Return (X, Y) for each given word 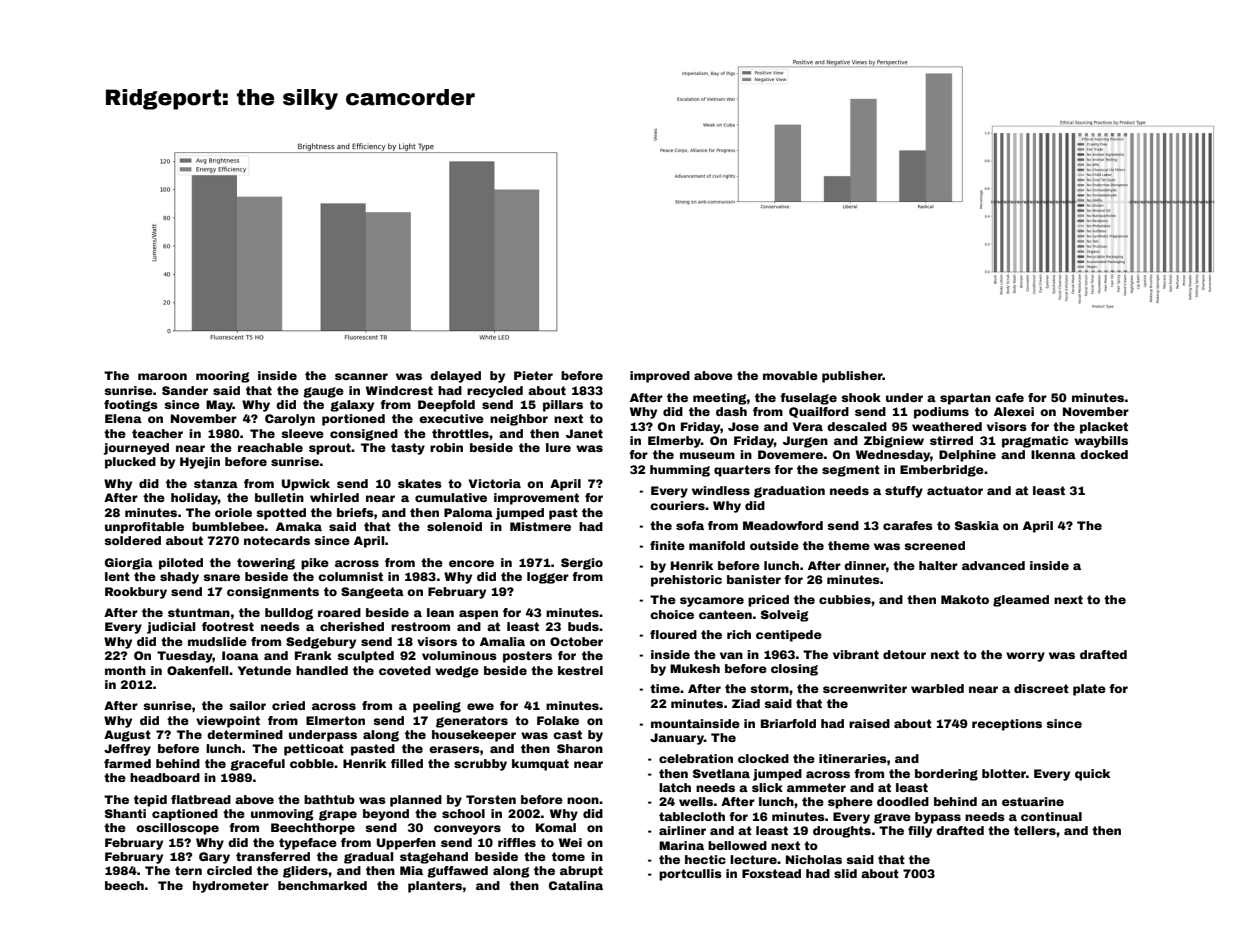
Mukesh (695, 668)
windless (721, 490)
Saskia (977, 525)
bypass (938, 818)
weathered (947, 426)
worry (1025, 657)
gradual (368, 858)
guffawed (458, 872)
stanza (216, 483)
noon (583, 800)
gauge (324, 392)
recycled (495, 392)
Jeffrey (127, 750)
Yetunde (264, 670)
